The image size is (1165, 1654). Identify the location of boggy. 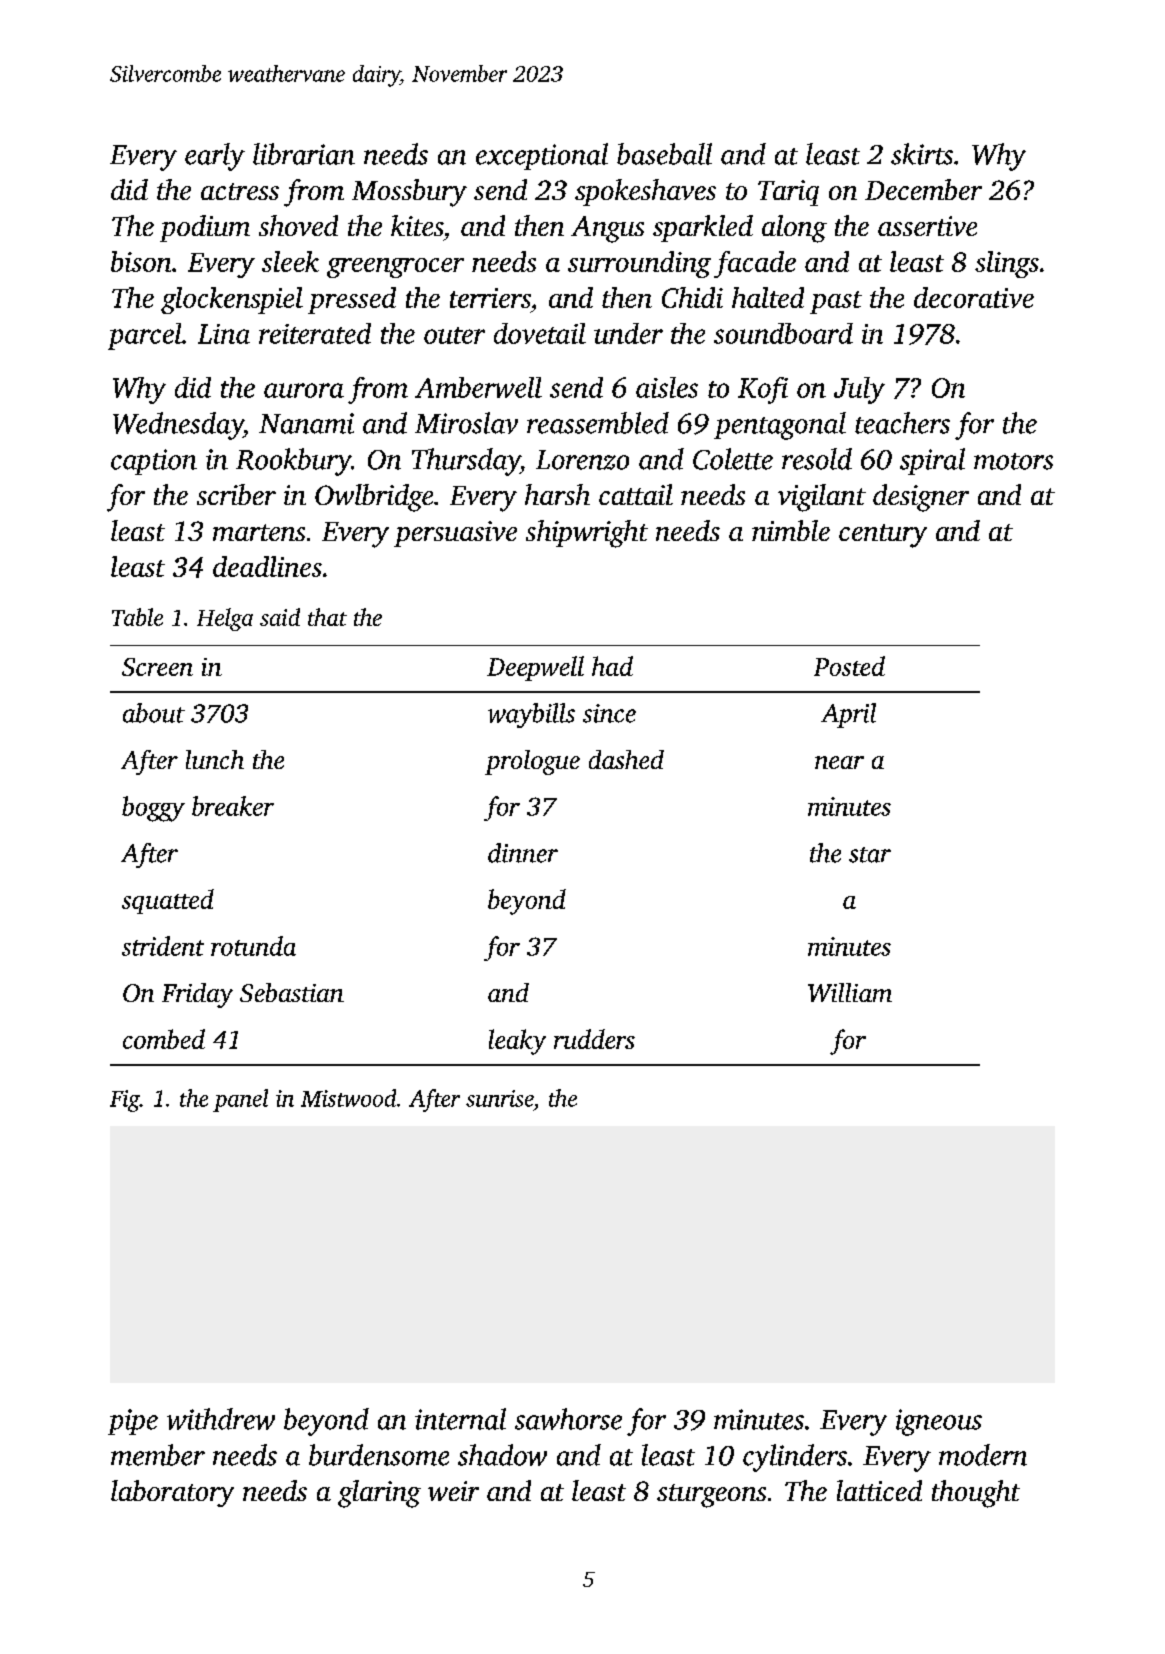
(153, 809).
